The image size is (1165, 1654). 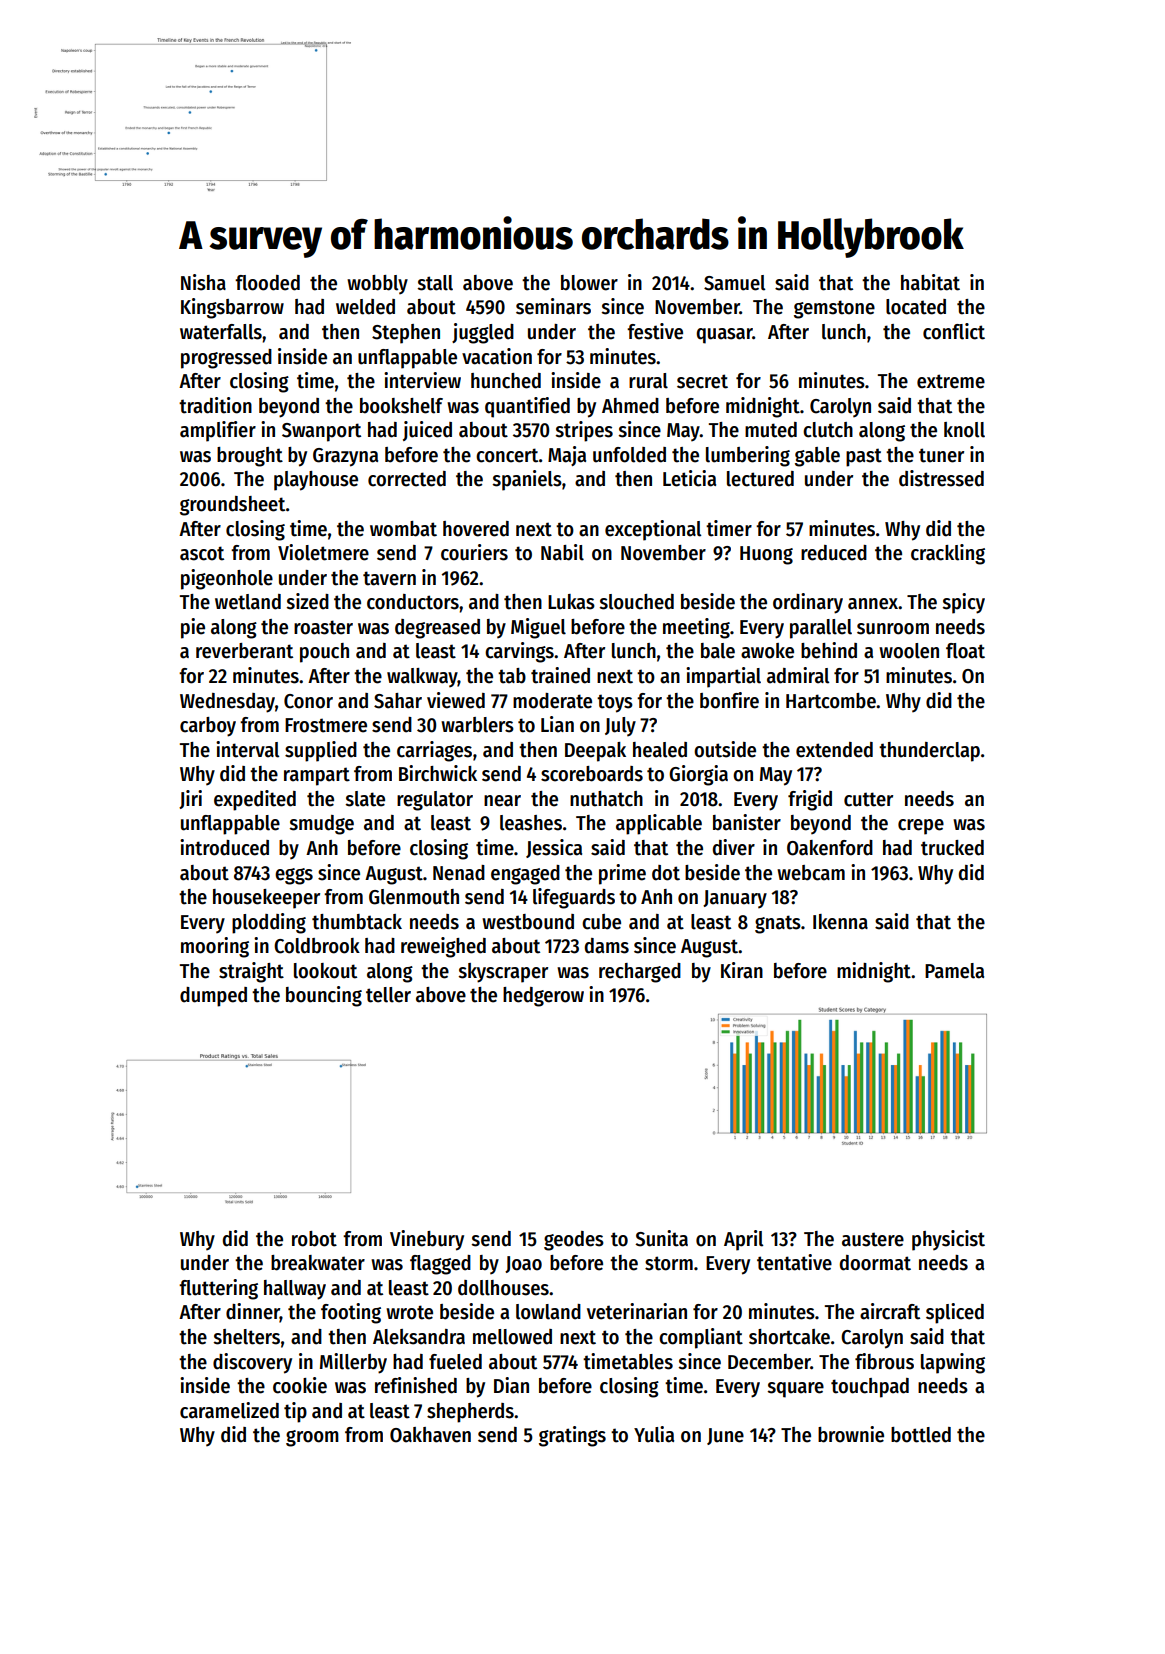 I want to click on physicist, so click(x=948, y=1240).
